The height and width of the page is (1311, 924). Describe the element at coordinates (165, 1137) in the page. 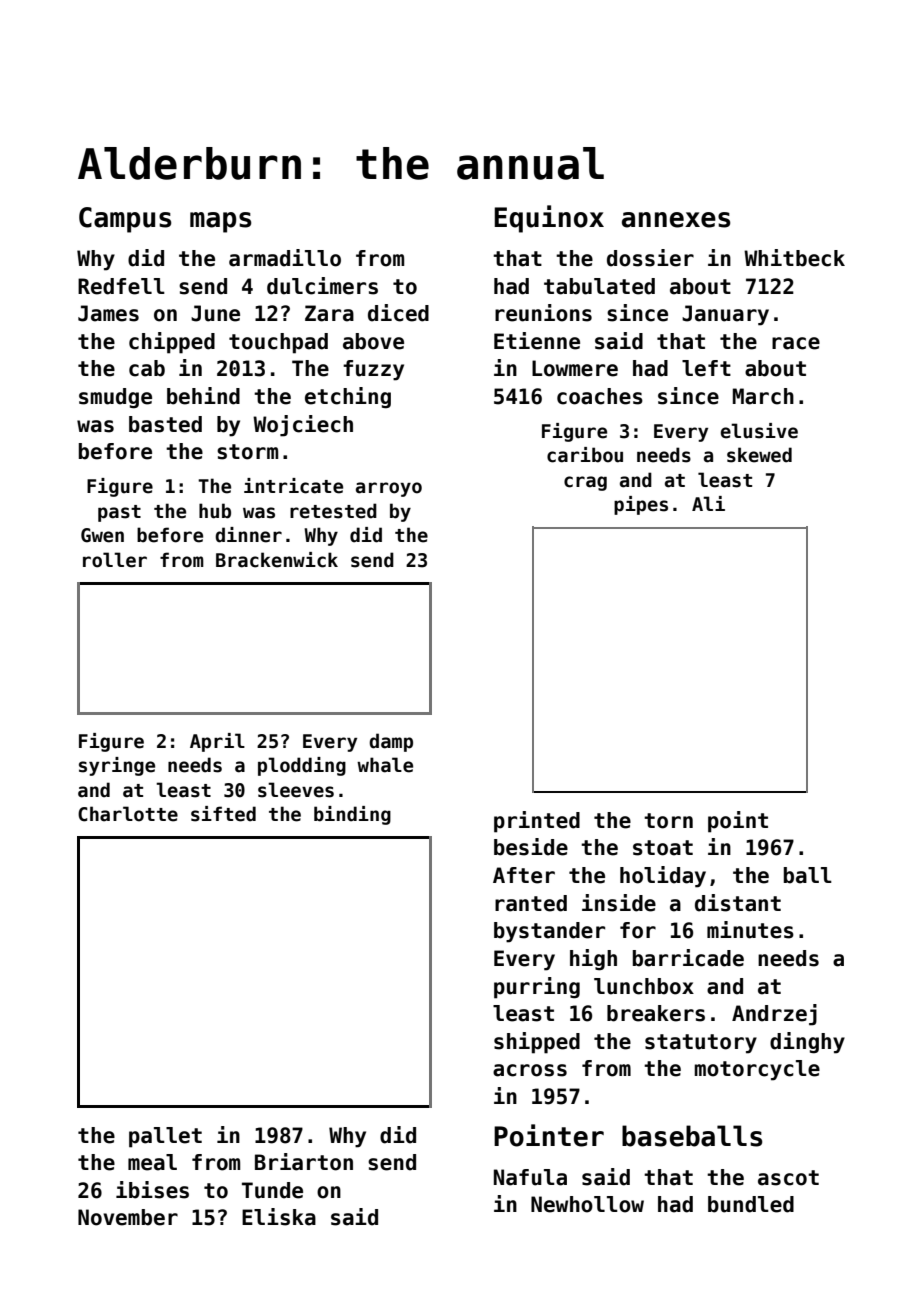

I see `pallet` at that location.
